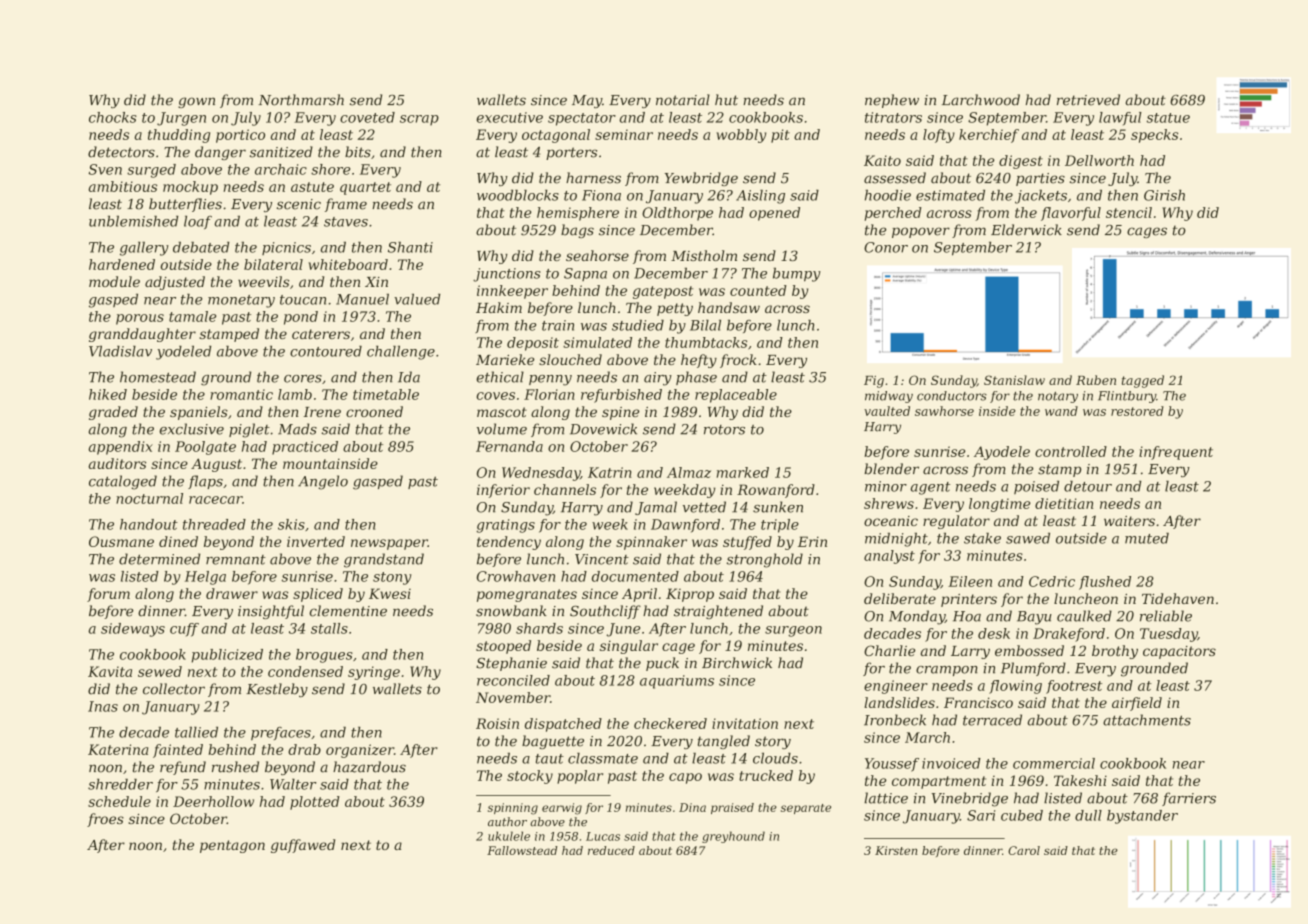  What do you see at coordinates (1034, 618) in the image?
I see `Bayu` at bounding box center [1034, 618].
